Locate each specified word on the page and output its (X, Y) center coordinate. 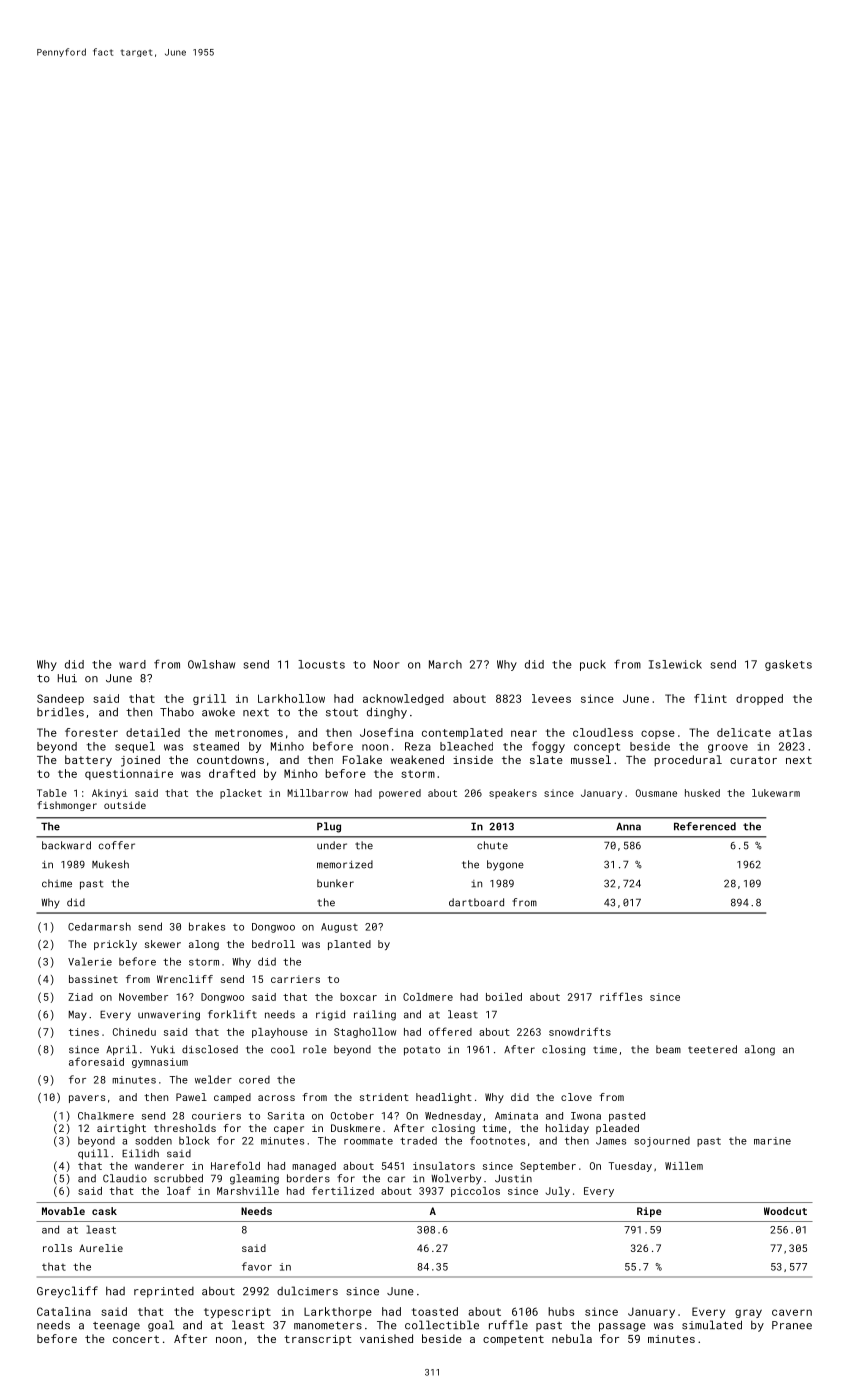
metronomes (249, 733)
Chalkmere (106, 1116)
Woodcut (785, 1211)
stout (342, 713)
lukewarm (776, 793)
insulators (444, 1166)
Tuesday (630, 1167)
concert (136, 1339)
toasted (435, 1311)
